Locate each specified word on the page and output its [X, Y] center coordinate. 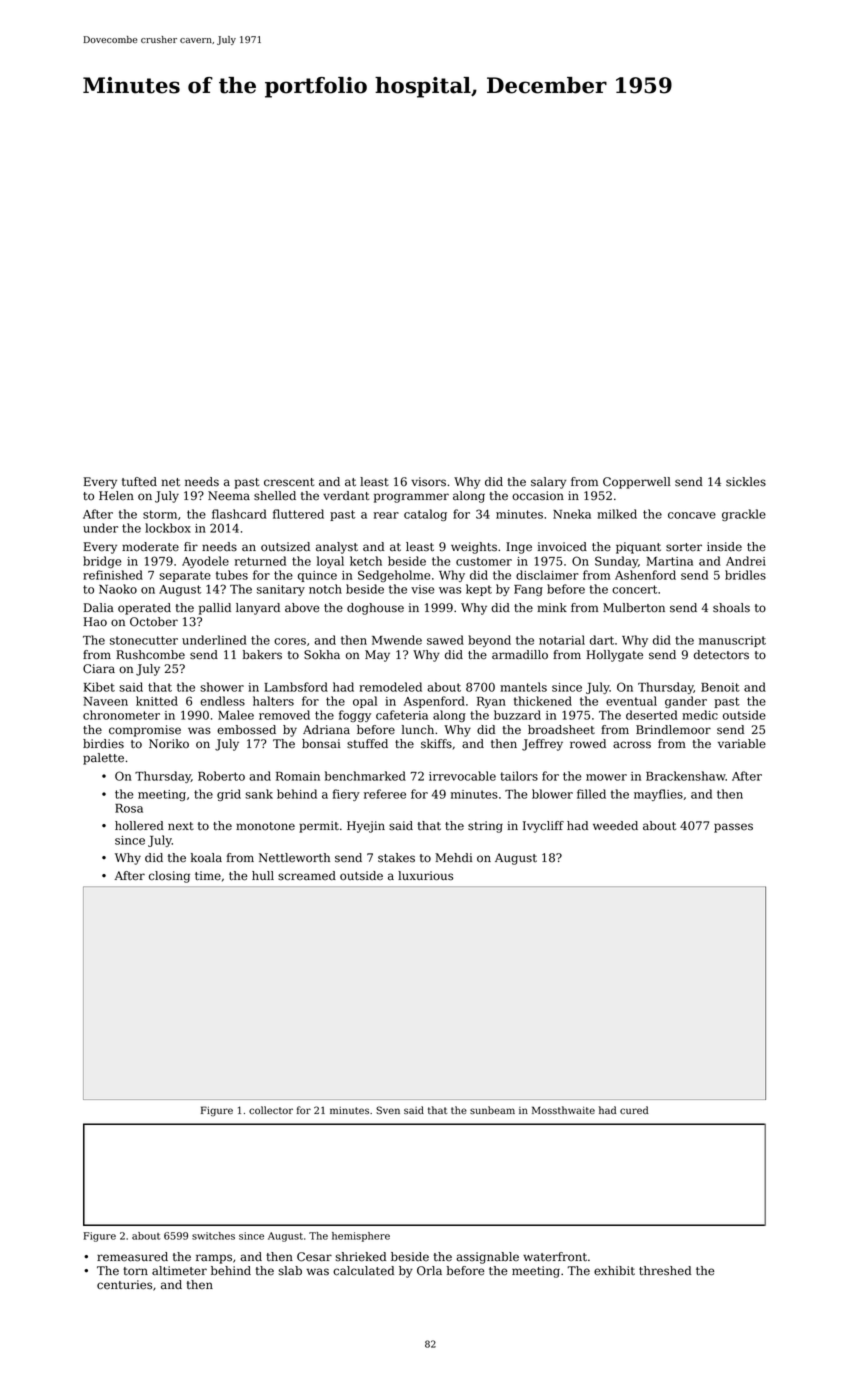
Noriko [169, 744]
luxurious [425, 876]
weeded [615, 826]
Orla [429, 1271]
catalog [425, 515]
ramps [214, 1259]
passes [733, 828]
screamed [307, 876]
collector [271, 1110]
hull [263, 875]
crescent [289, 482]
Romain [298, 776]
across [632, 745]
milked [617, 514]
